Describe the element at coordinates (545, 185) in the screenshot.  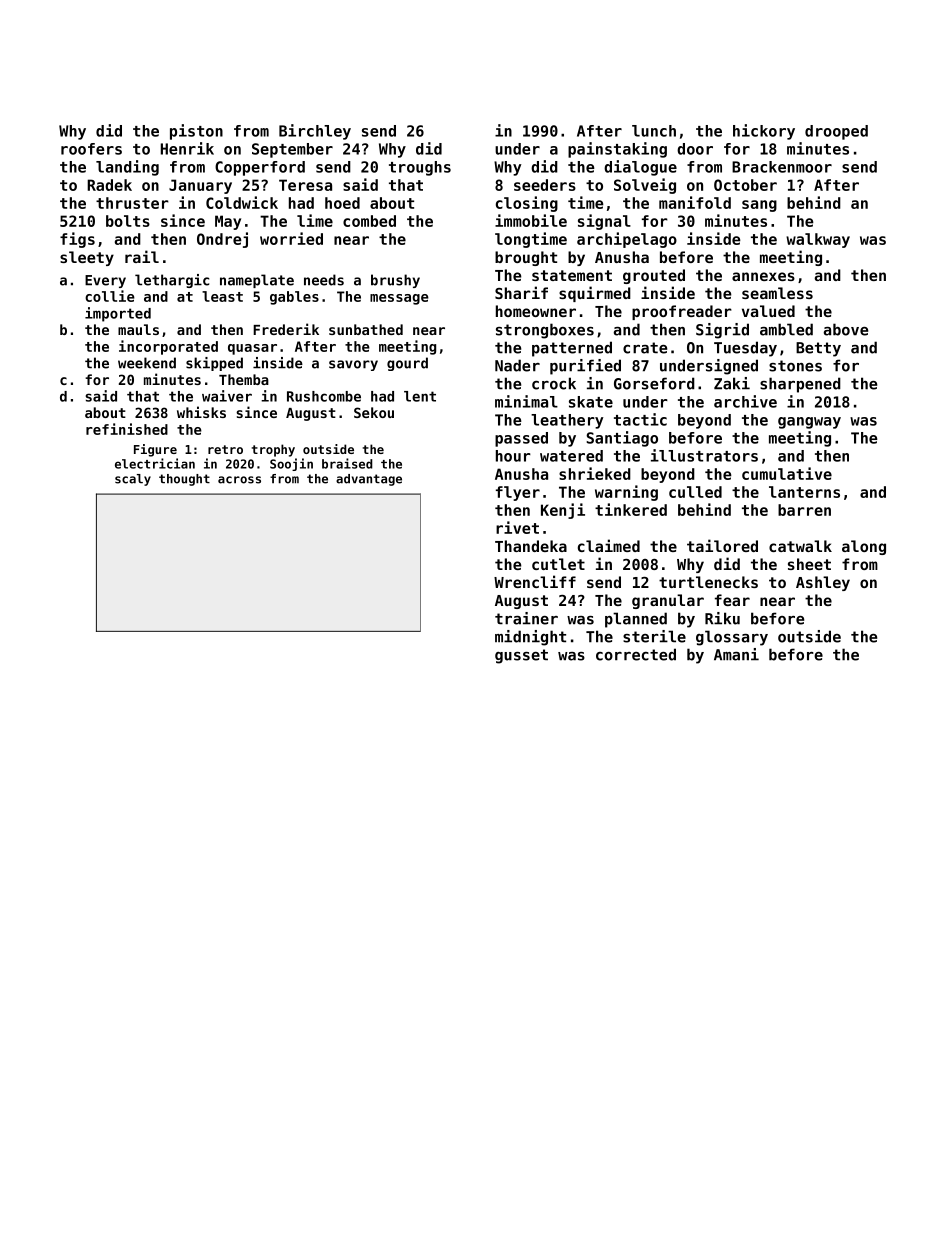
I see `seeders` at that location.
